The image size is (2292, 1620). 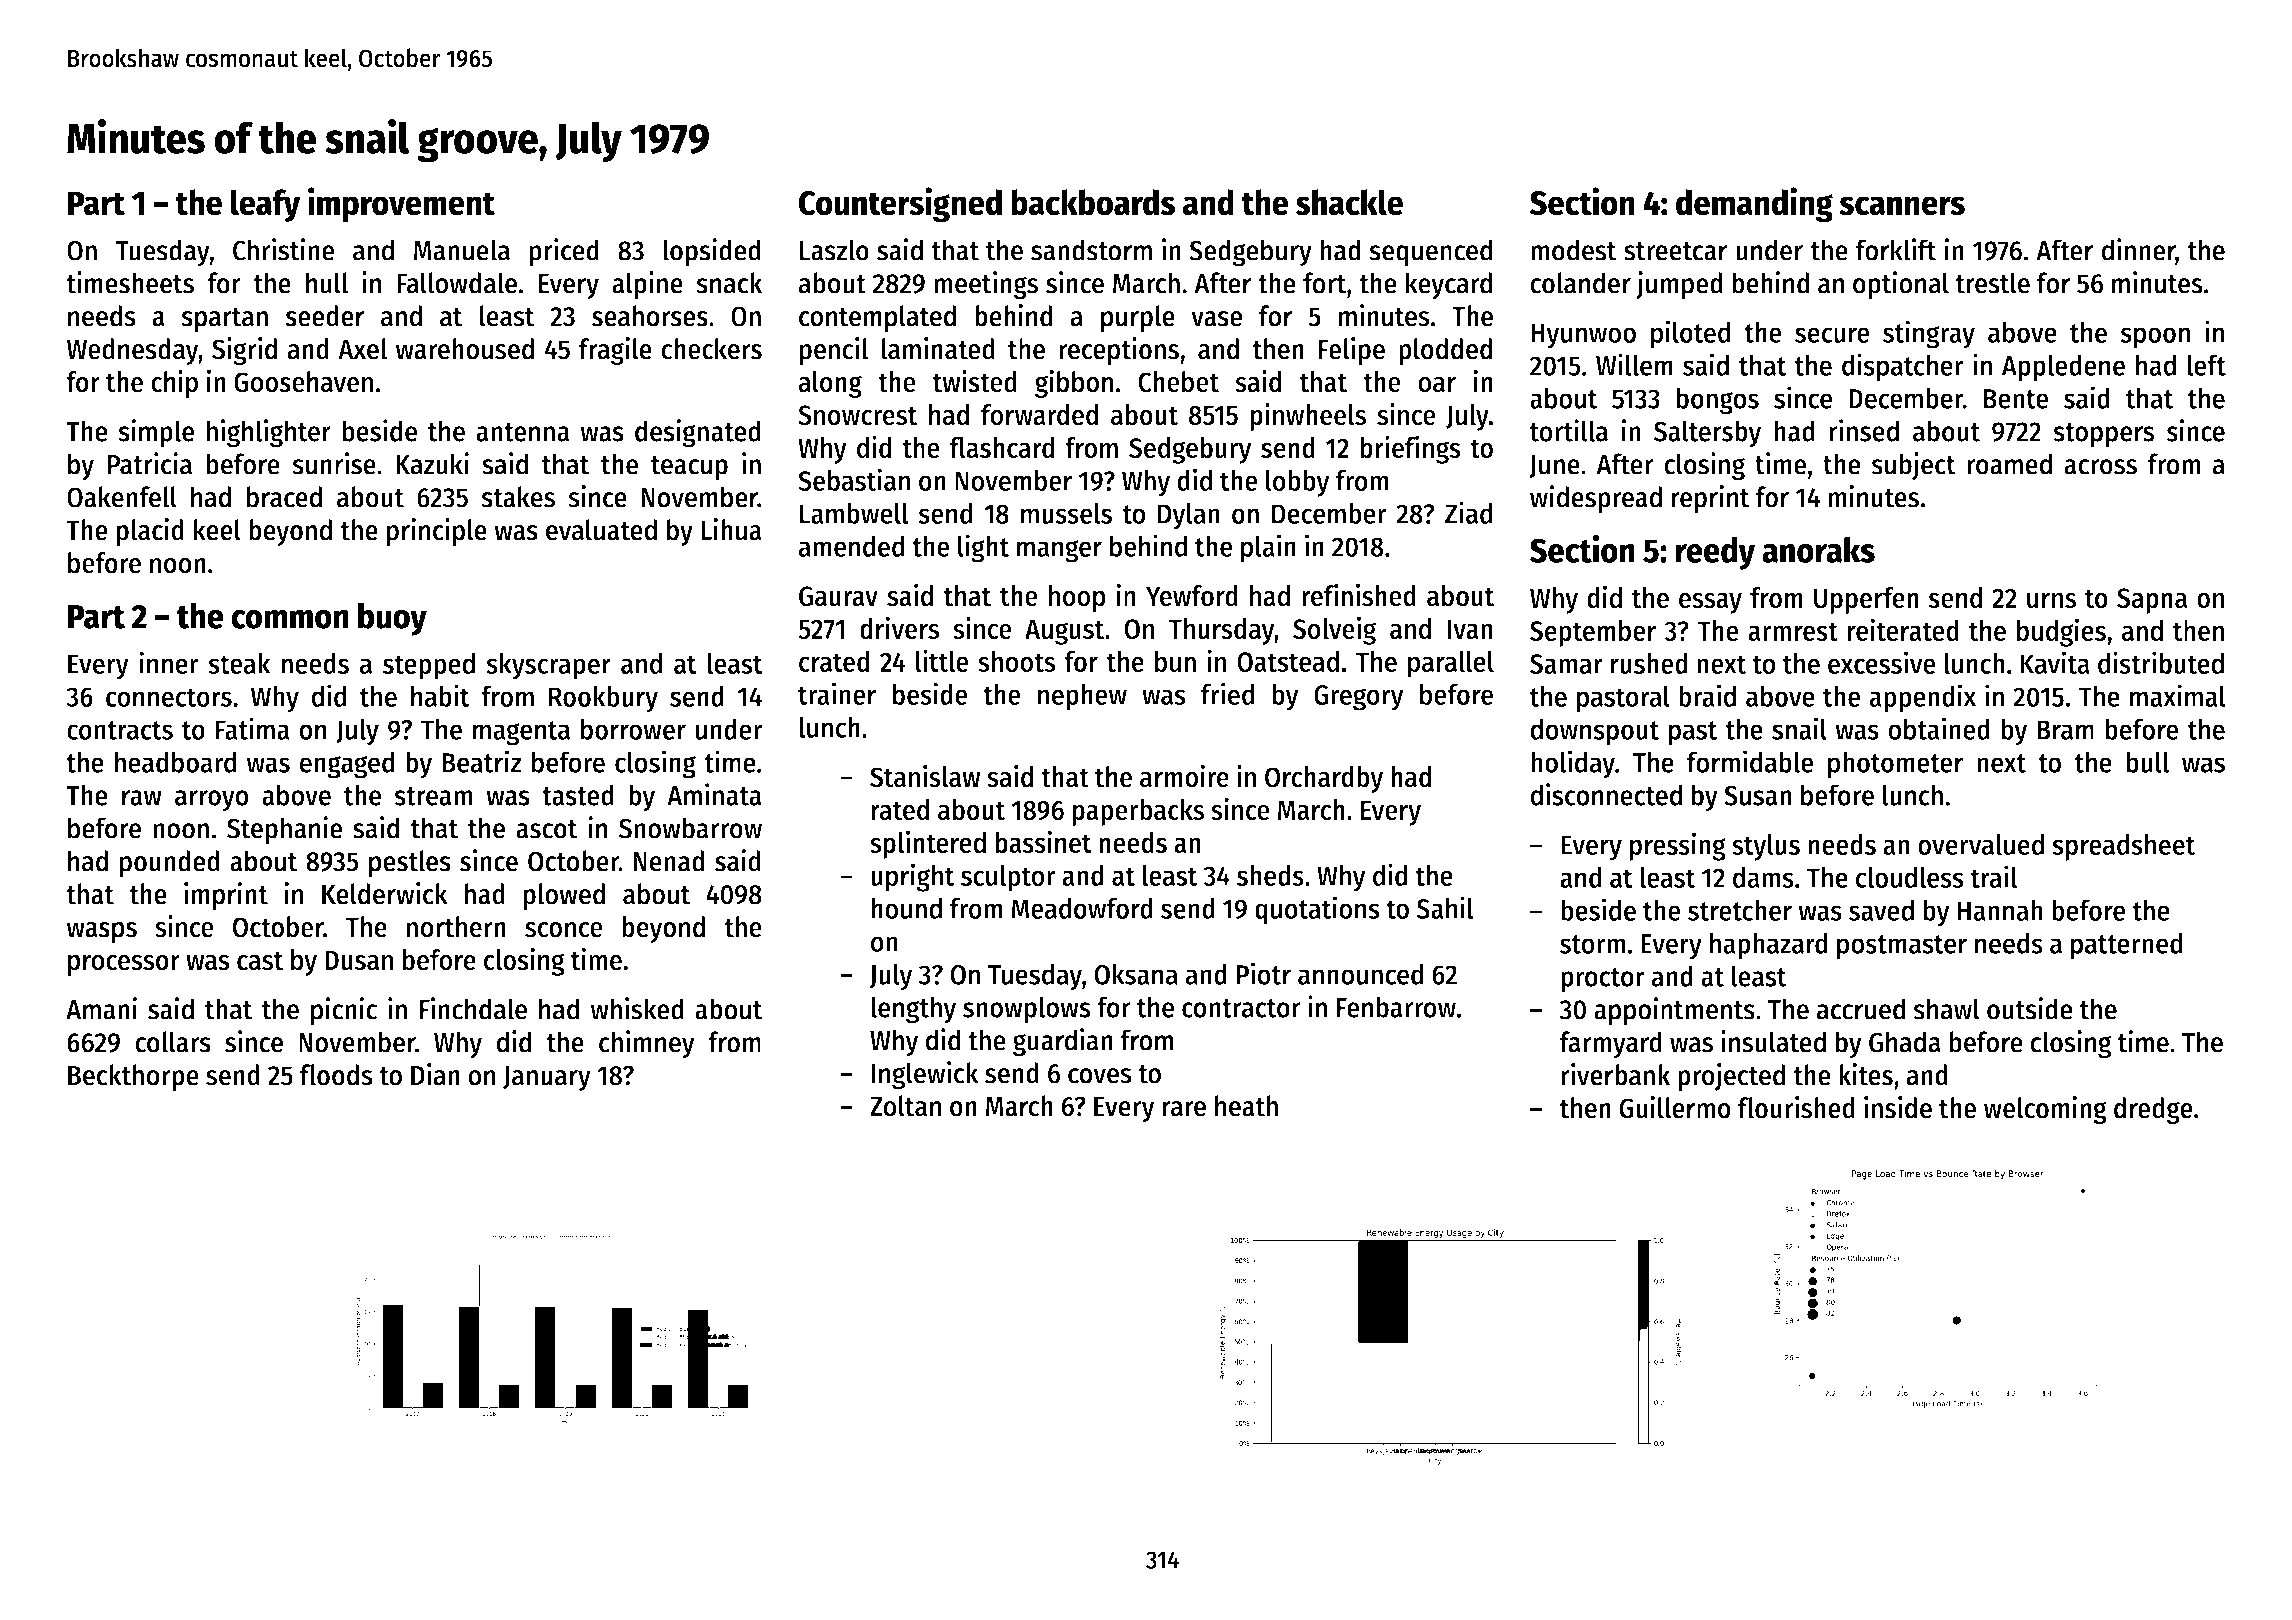 What do you see at coordinates (1922, 698) in the page?
I see `appendix` at bounding box center [1922, 698].
